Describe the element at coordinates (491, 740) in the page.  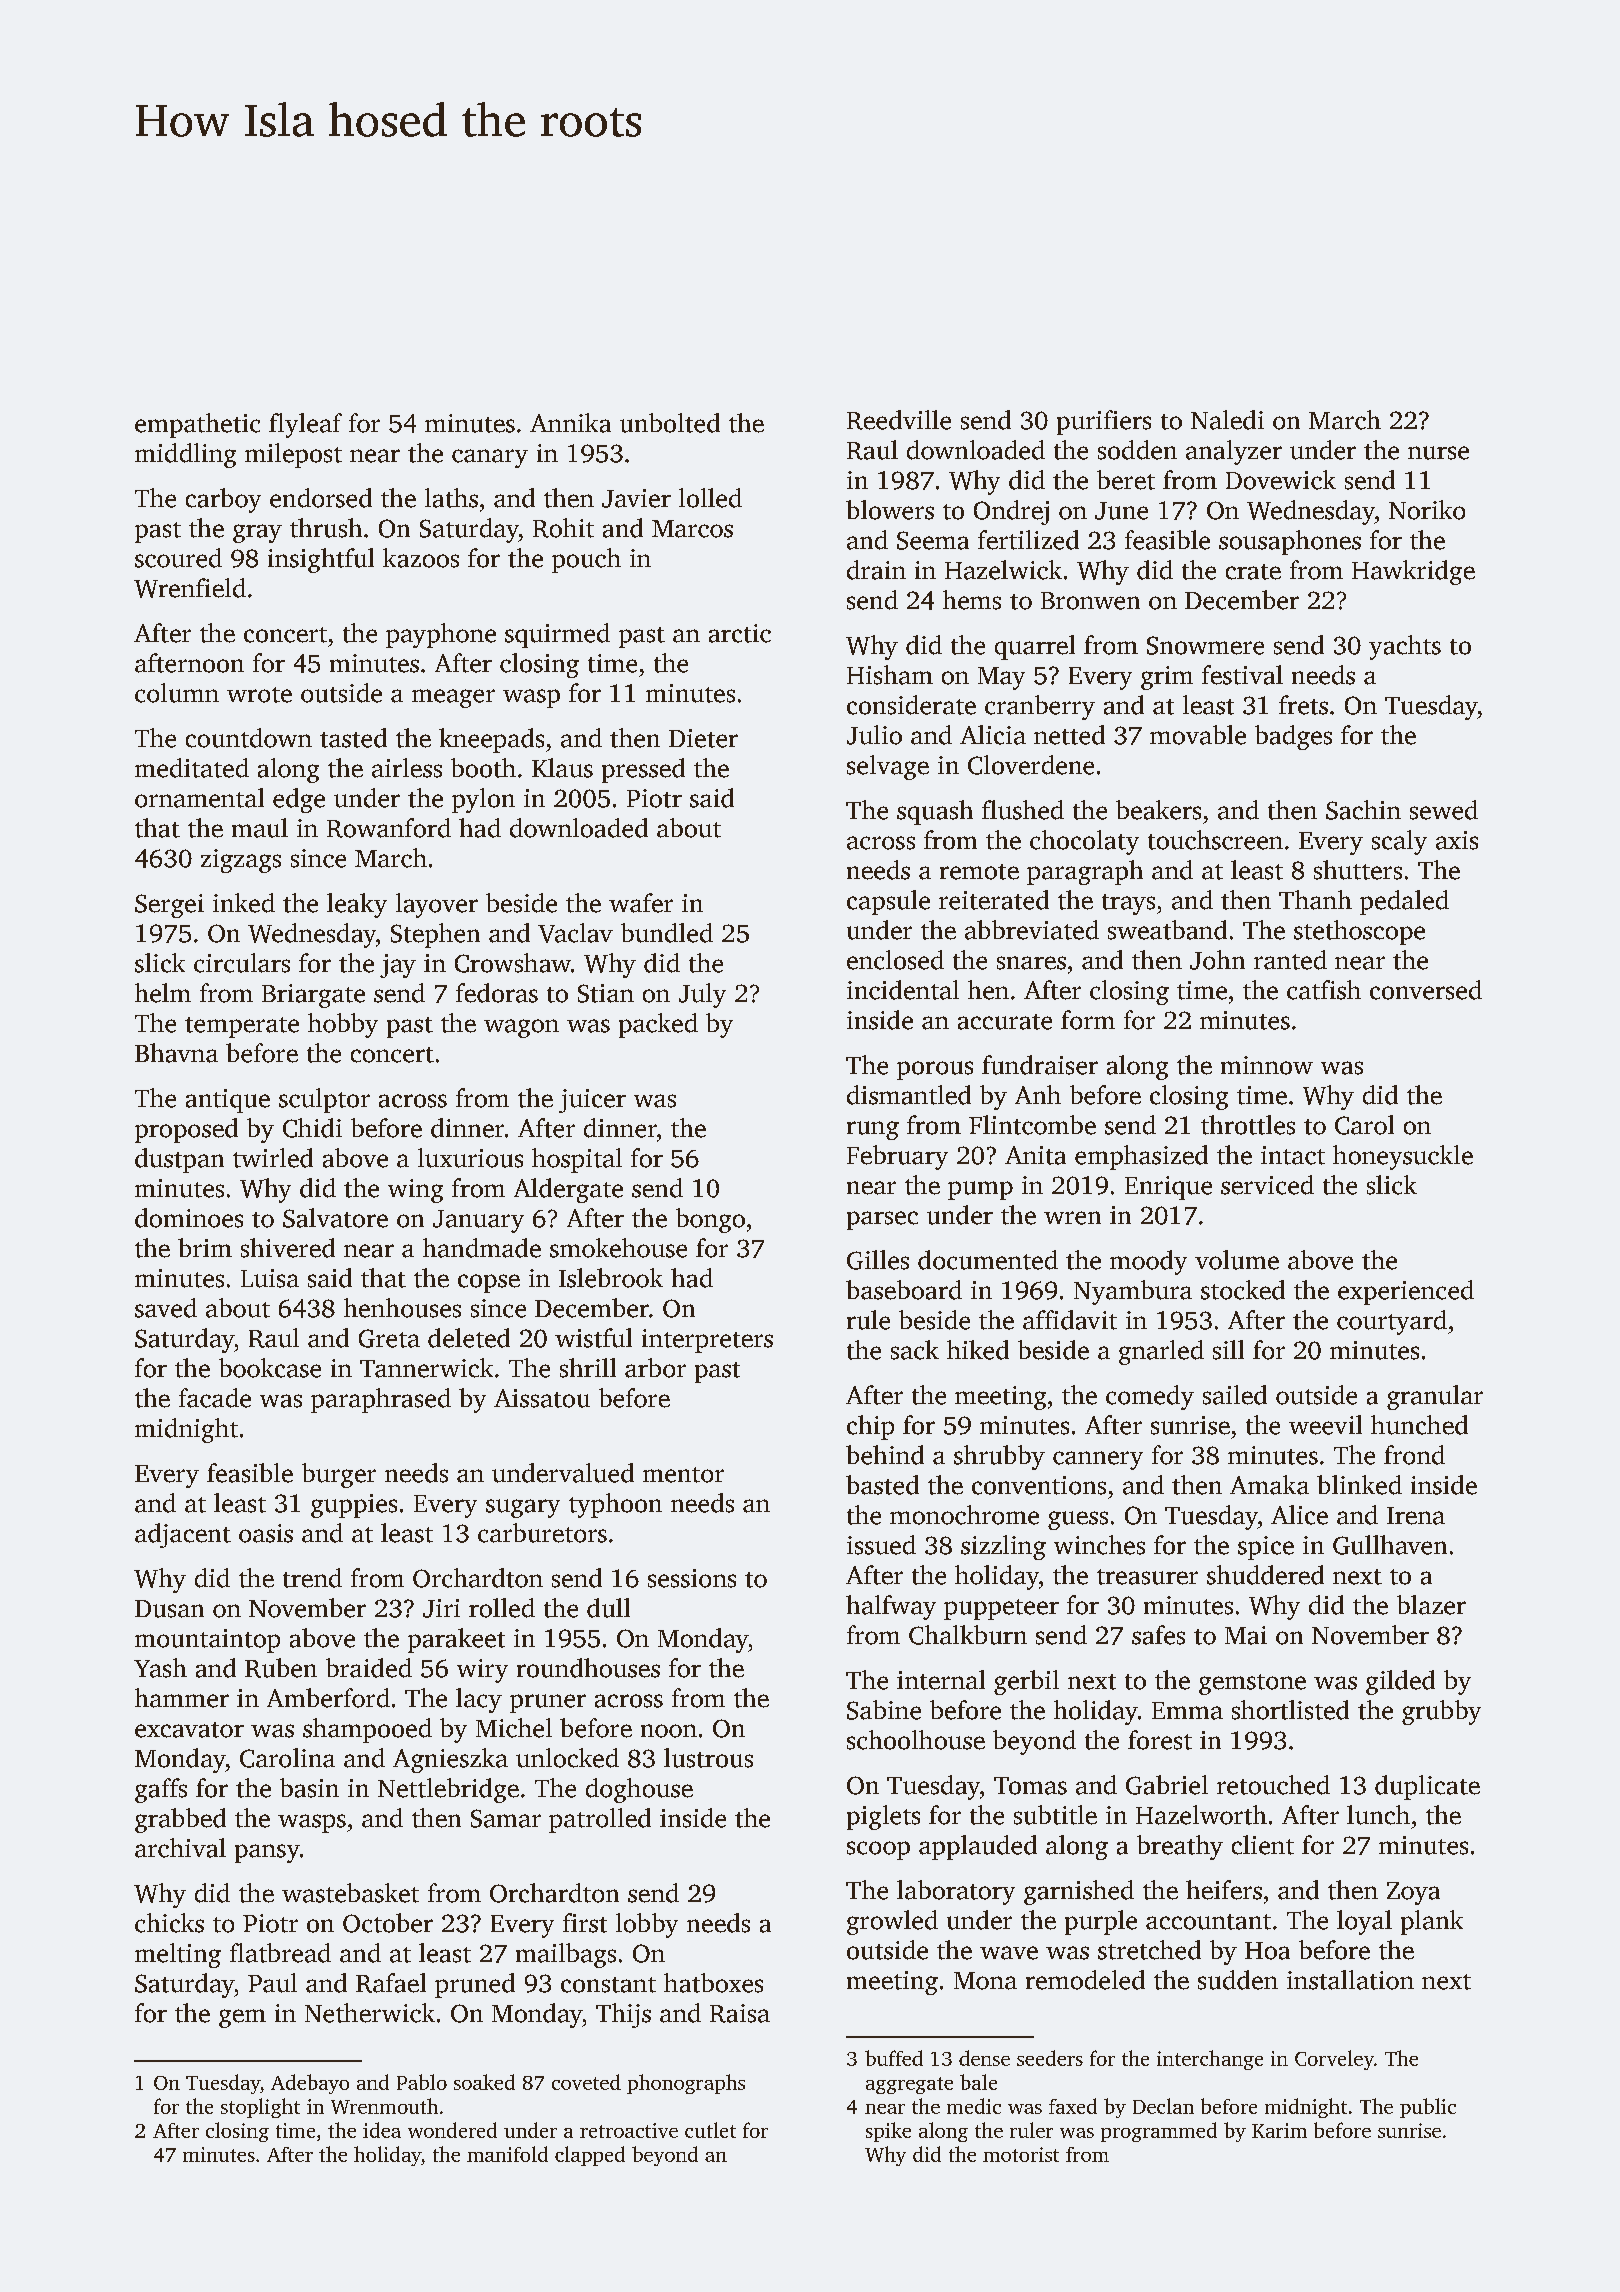
I see `kneepads` at that location.
